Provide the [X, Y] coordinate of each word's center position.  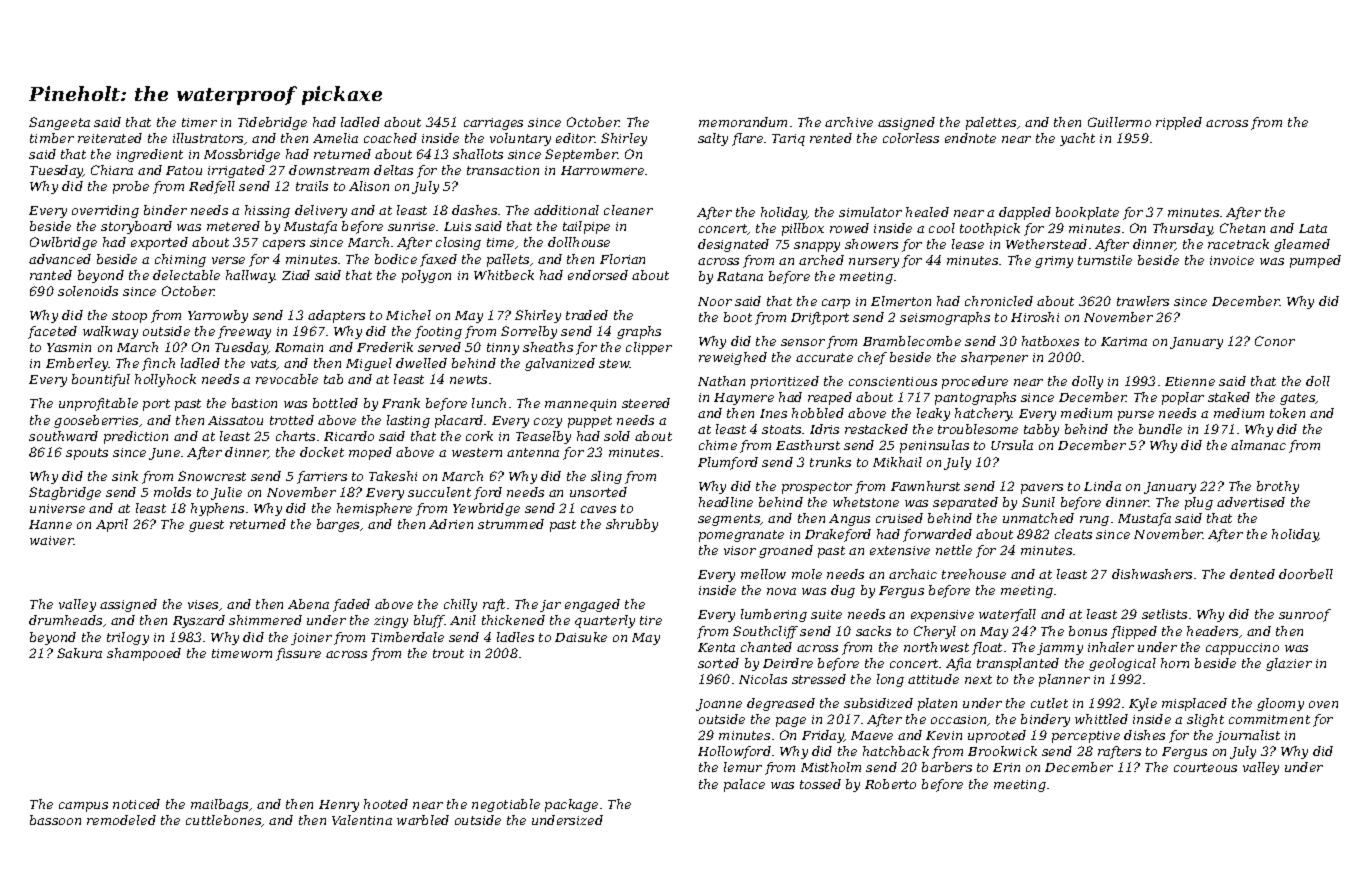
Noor [715, 301]
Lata [1313, 228]
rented [831, 138]
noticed [136, 804]
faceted [52, 332]
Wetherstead [1046, 244]
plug [1199, 503]
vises [203, 604]
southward [63, 436]
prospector [817, 488]
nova [781, 591]
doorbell [1306, 574]
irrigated [236, 171]
